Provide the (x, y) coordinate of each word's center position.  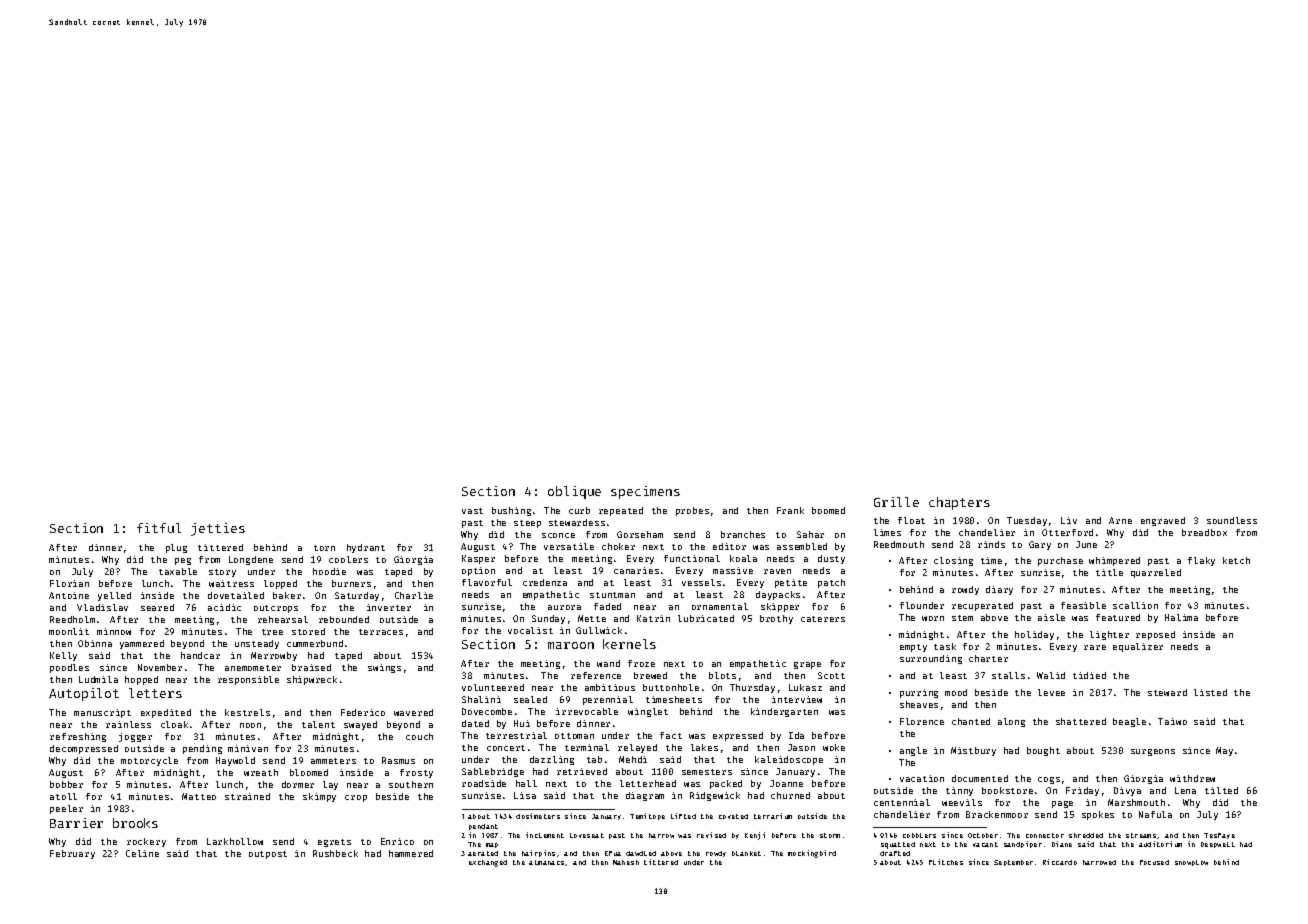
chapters (959, 503)
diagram (645, 796)
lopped (280, 584)
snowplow (1191, 863)
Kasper (478, 559)
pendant (483, 827)
